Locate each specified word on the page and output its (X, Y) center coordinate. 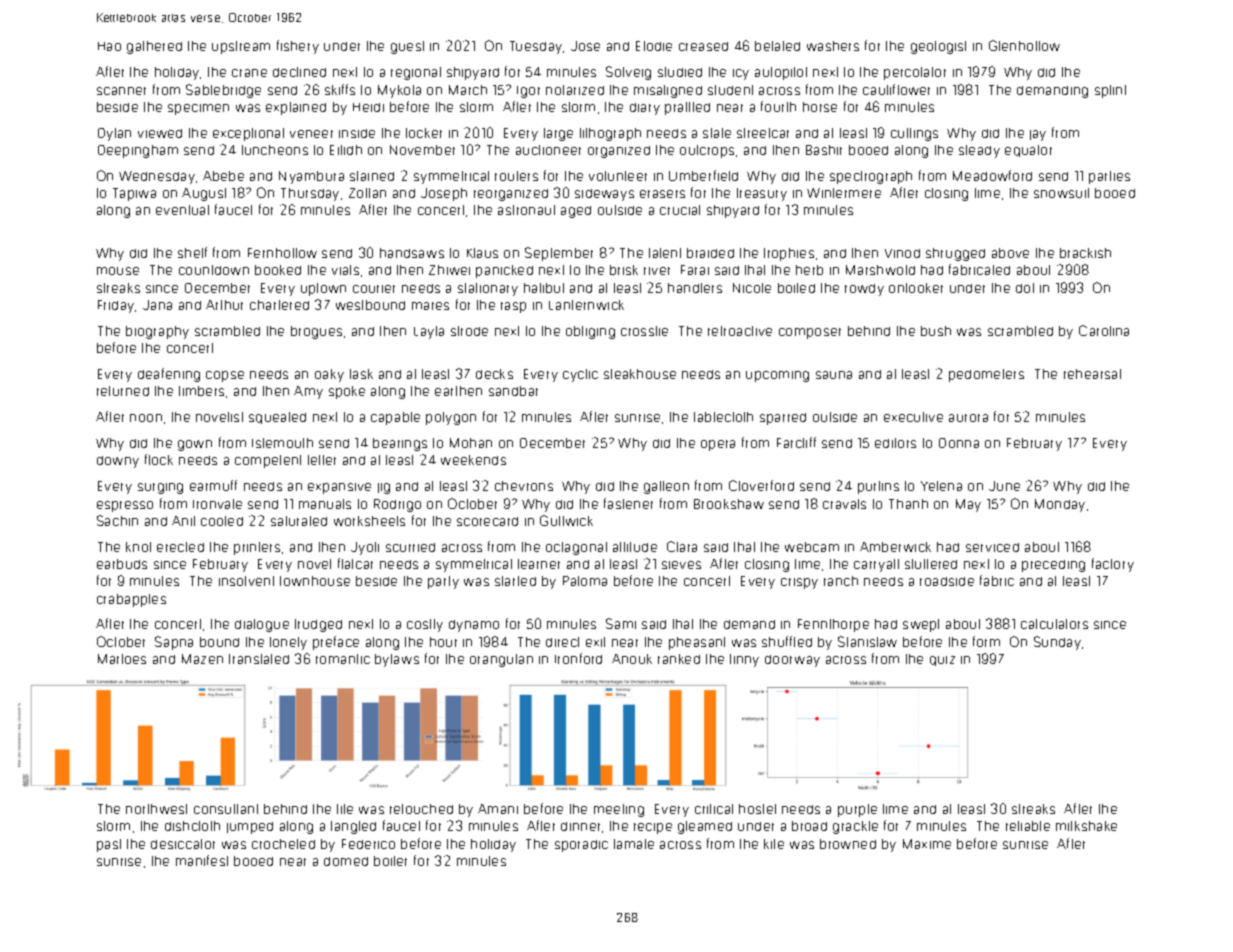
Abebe (223, 176)
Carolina (1104, 330)
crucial (680, 210)
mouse (118, 271)
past (109, 845)
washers (833, 46)
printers (257, 548)
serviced (992, 547)
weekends (473, 460)
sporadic (581, 846)
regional (416, 73)
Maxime (927, 844)
